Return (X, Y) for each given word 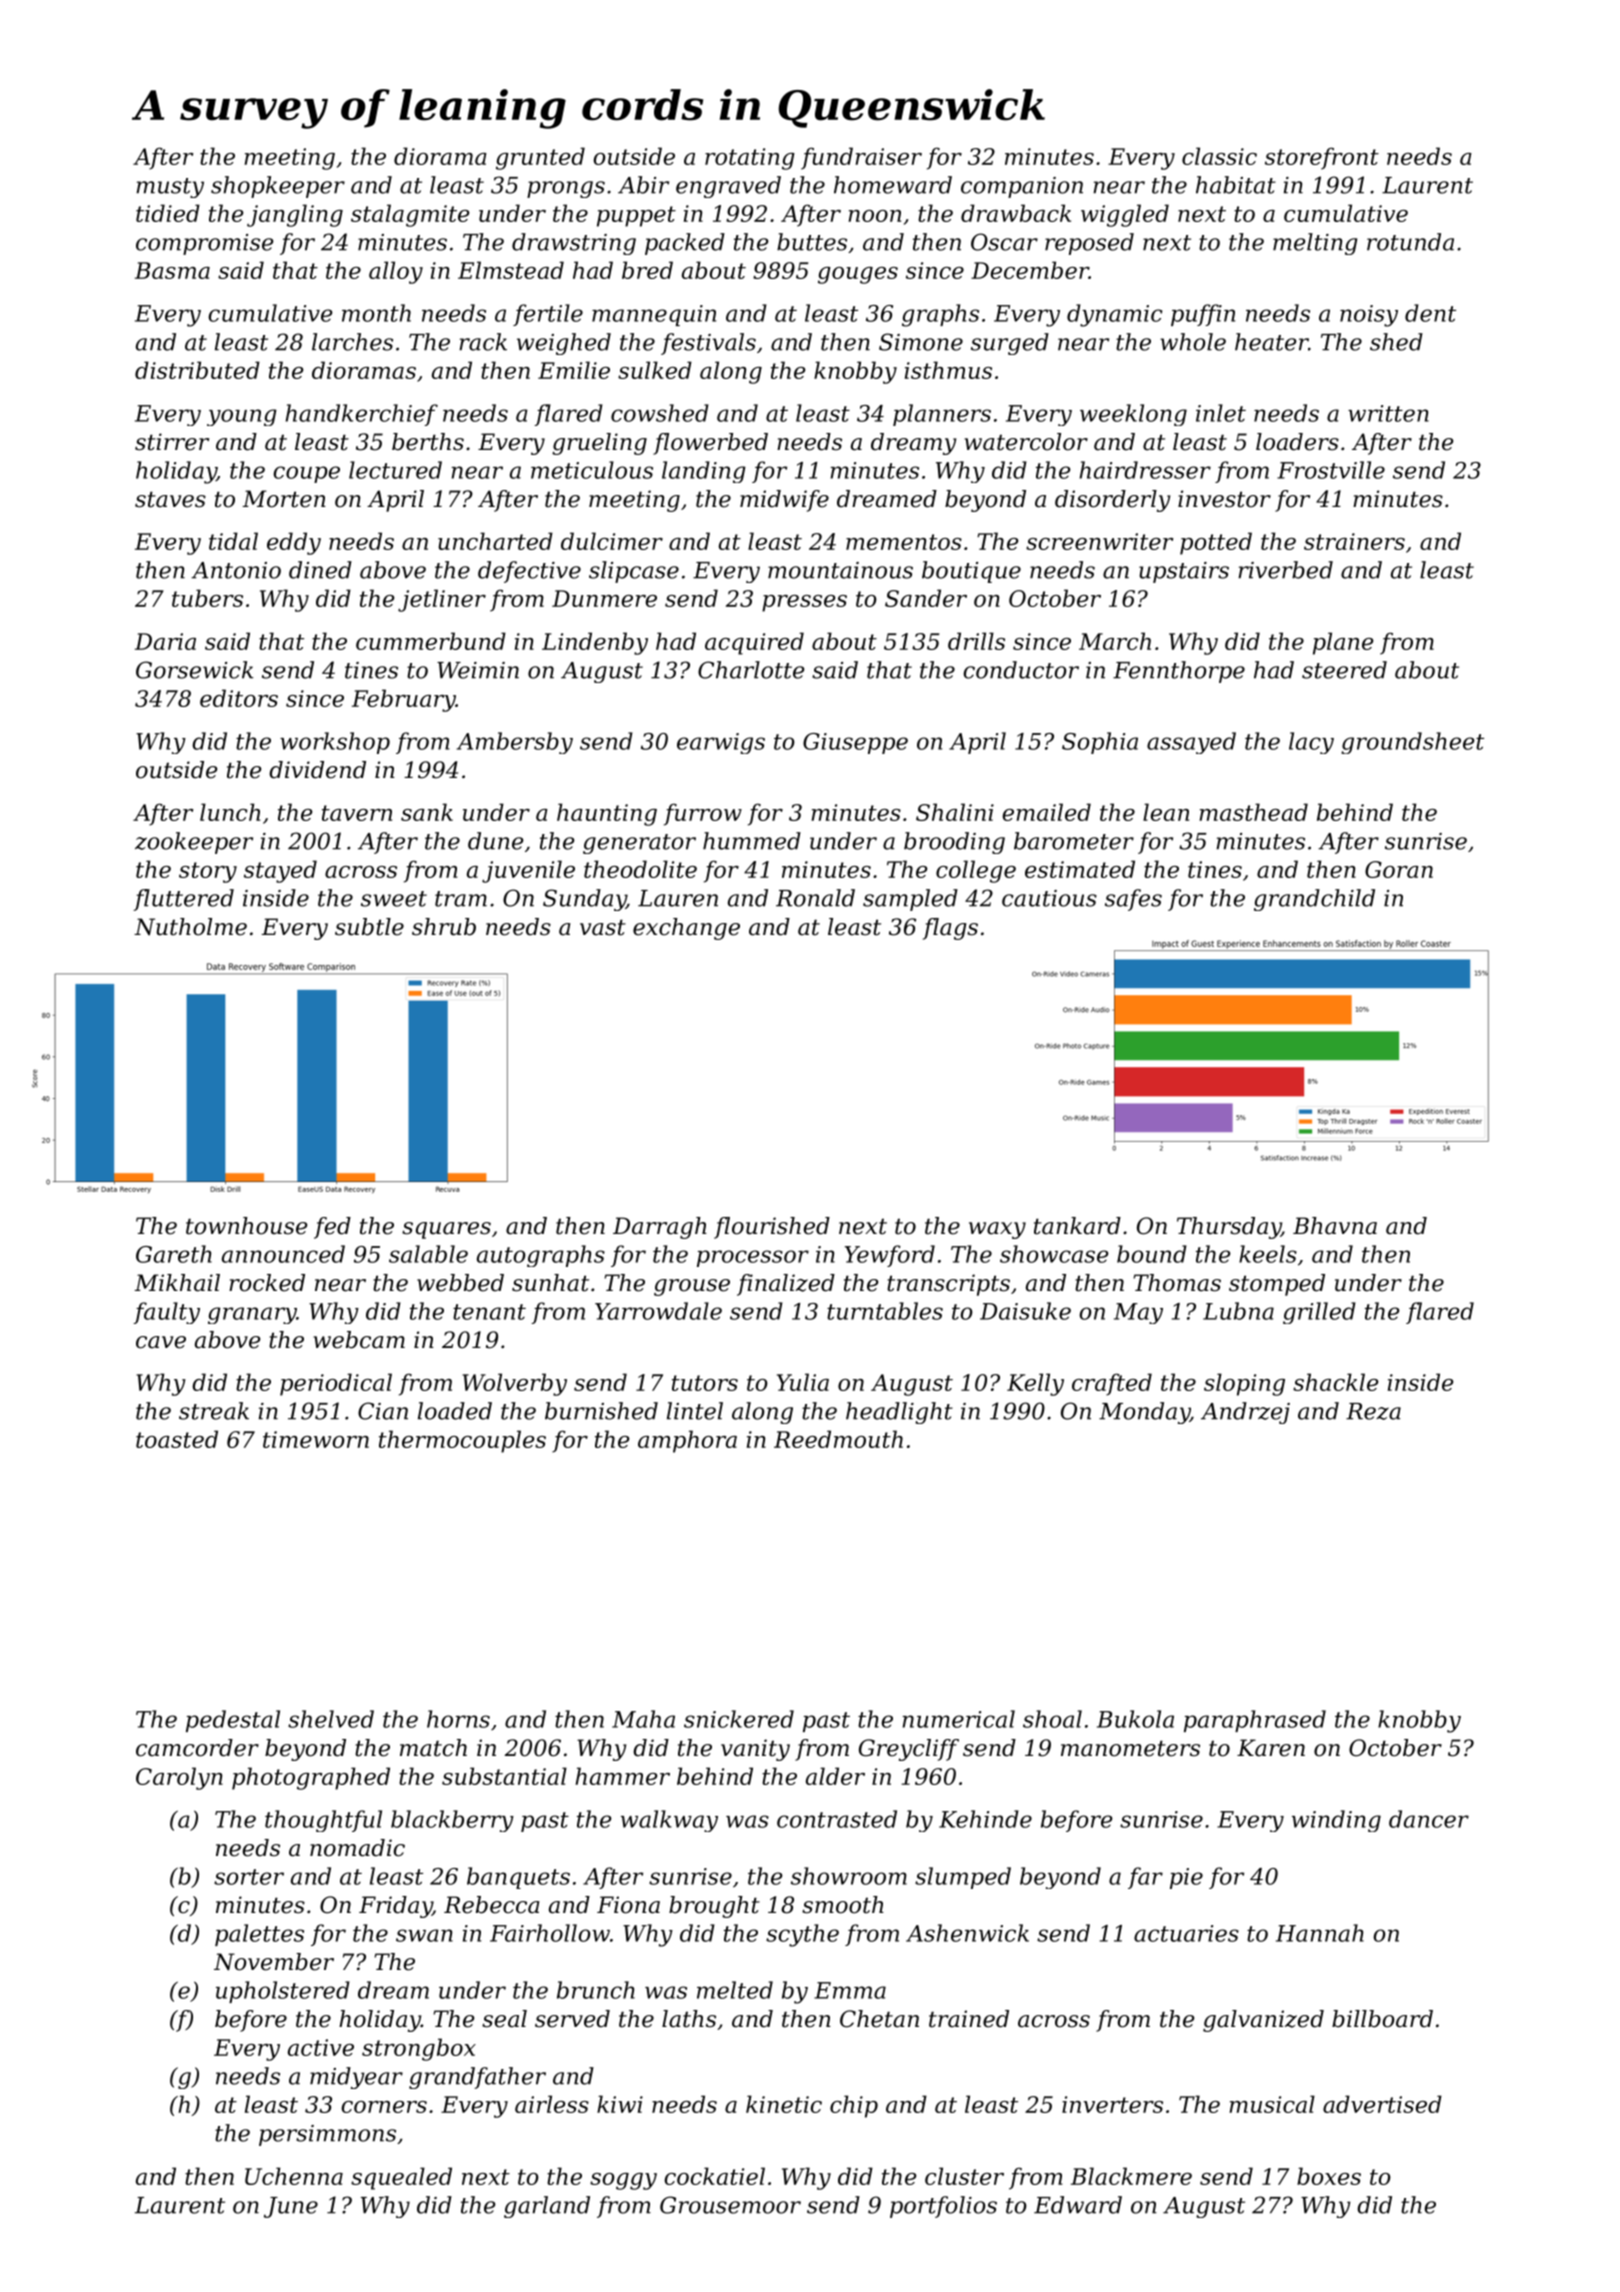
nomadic (357, 1848)
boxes (1329, 2176)
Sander (926, 598)
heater (1271, 342)
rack (483, 342)
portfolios (943, 2207)
